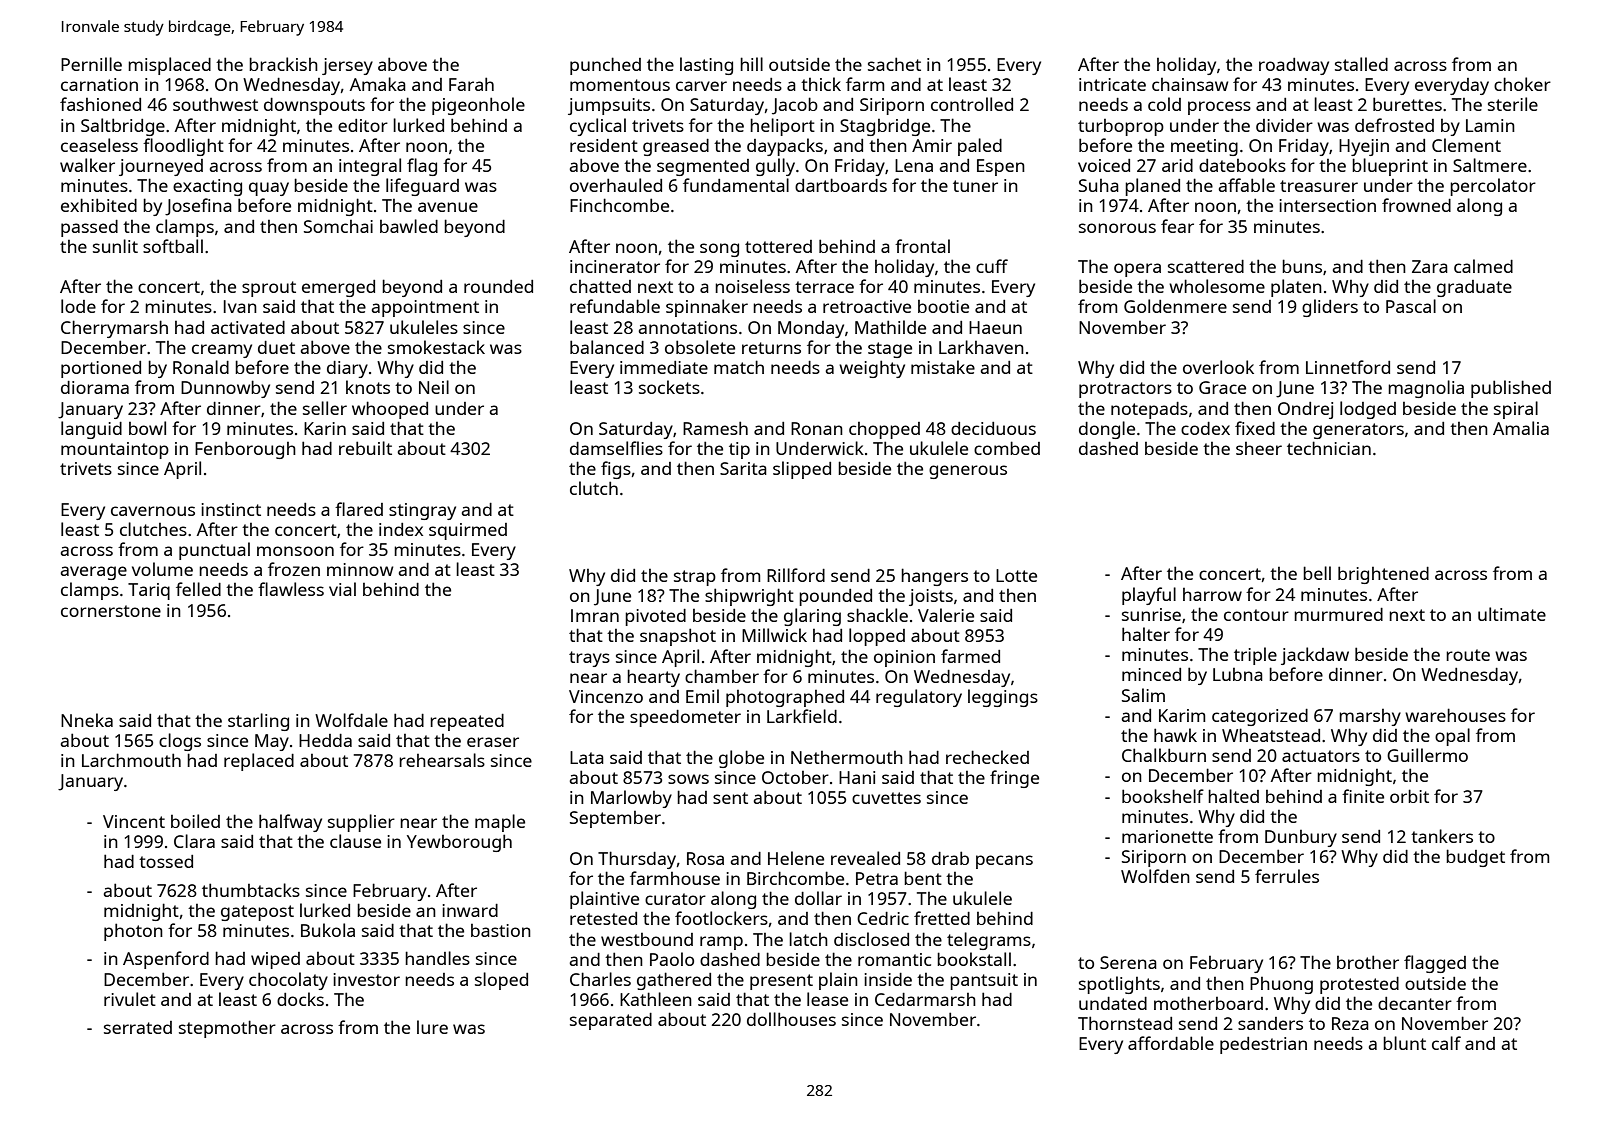 The height and width of the image is (1141, 1613). What do you see at coordinates (169, 66) in the image?
I see `misplaced` at bounding box center [169, 66].
